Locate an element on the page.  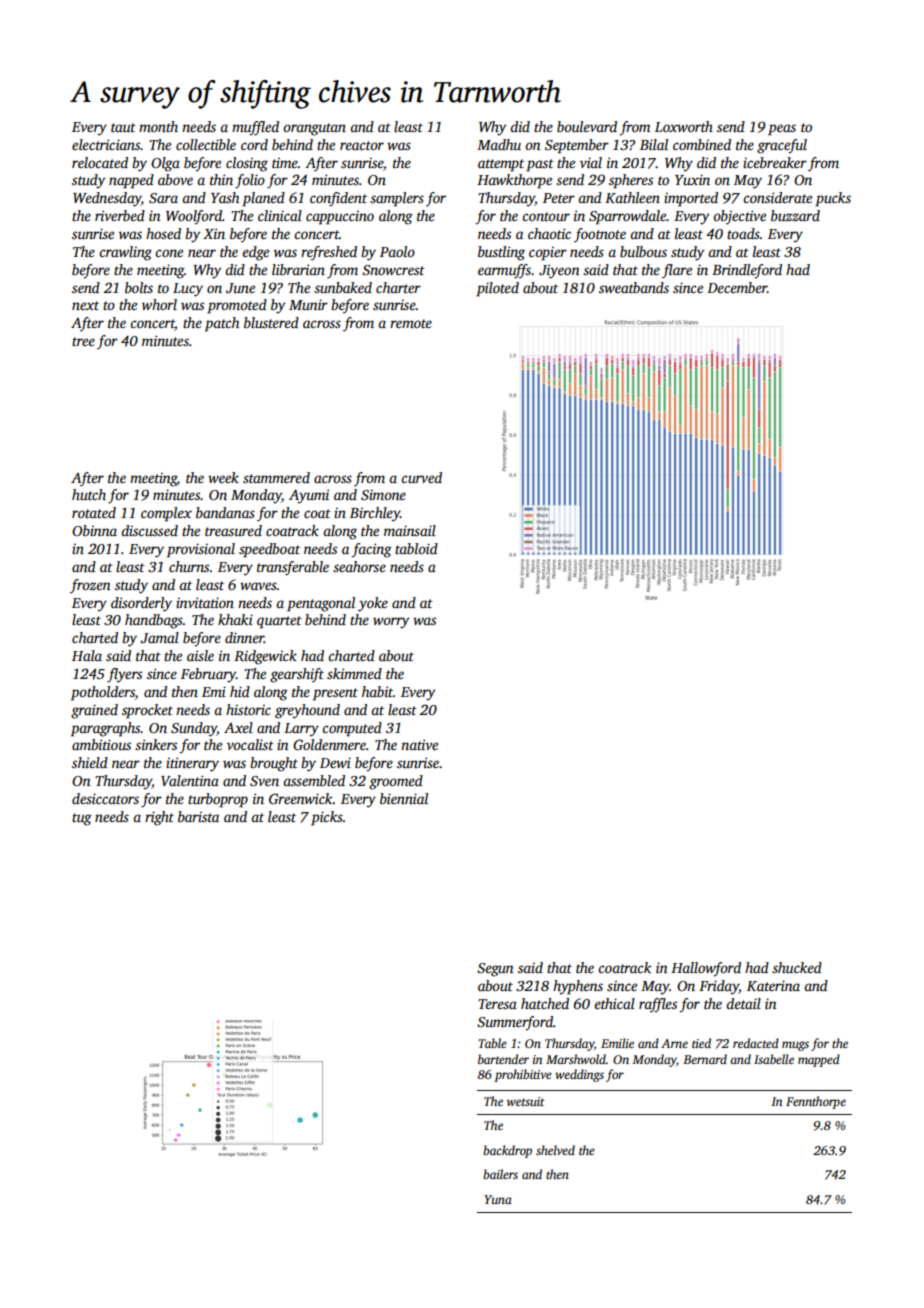
provisional is located at coordinates (201, 550).
